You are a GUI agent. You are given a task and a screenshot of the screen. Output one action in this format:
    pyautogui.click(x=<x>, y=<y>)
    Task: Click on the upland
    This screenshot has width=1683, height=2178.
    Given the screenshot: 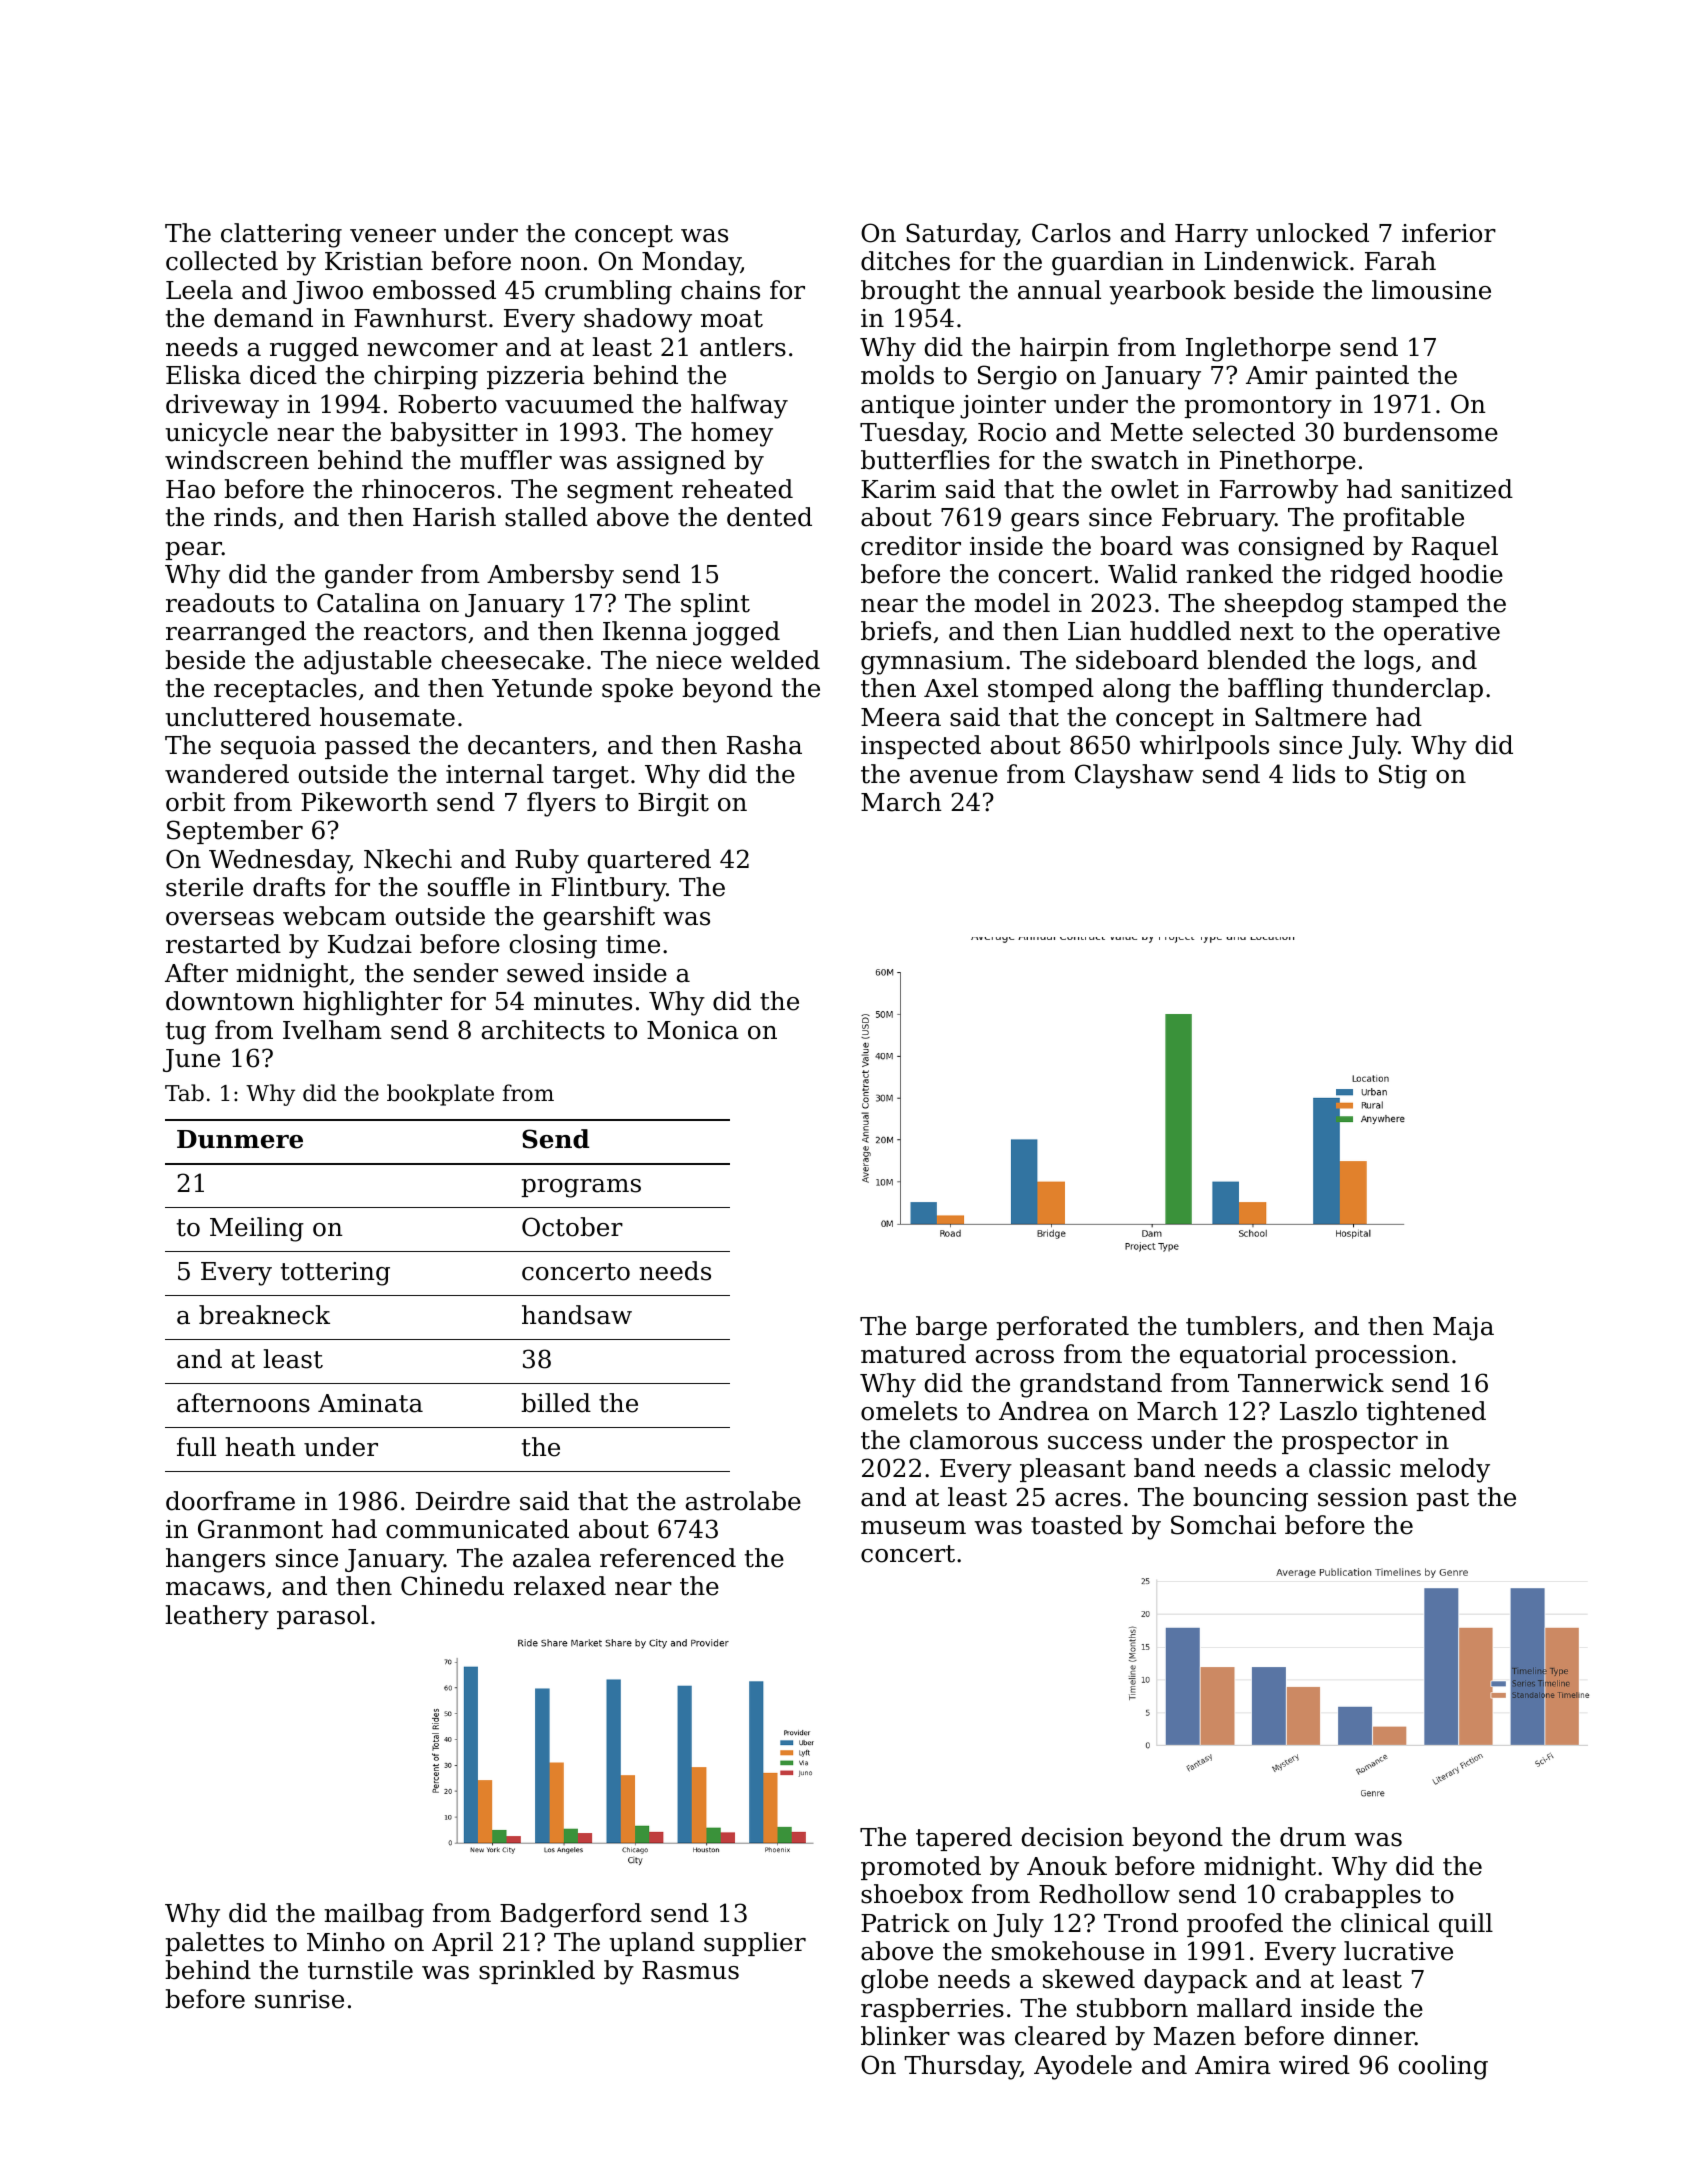 What is the action you would take?
    pyautogui.click(x=652, y=1944)
